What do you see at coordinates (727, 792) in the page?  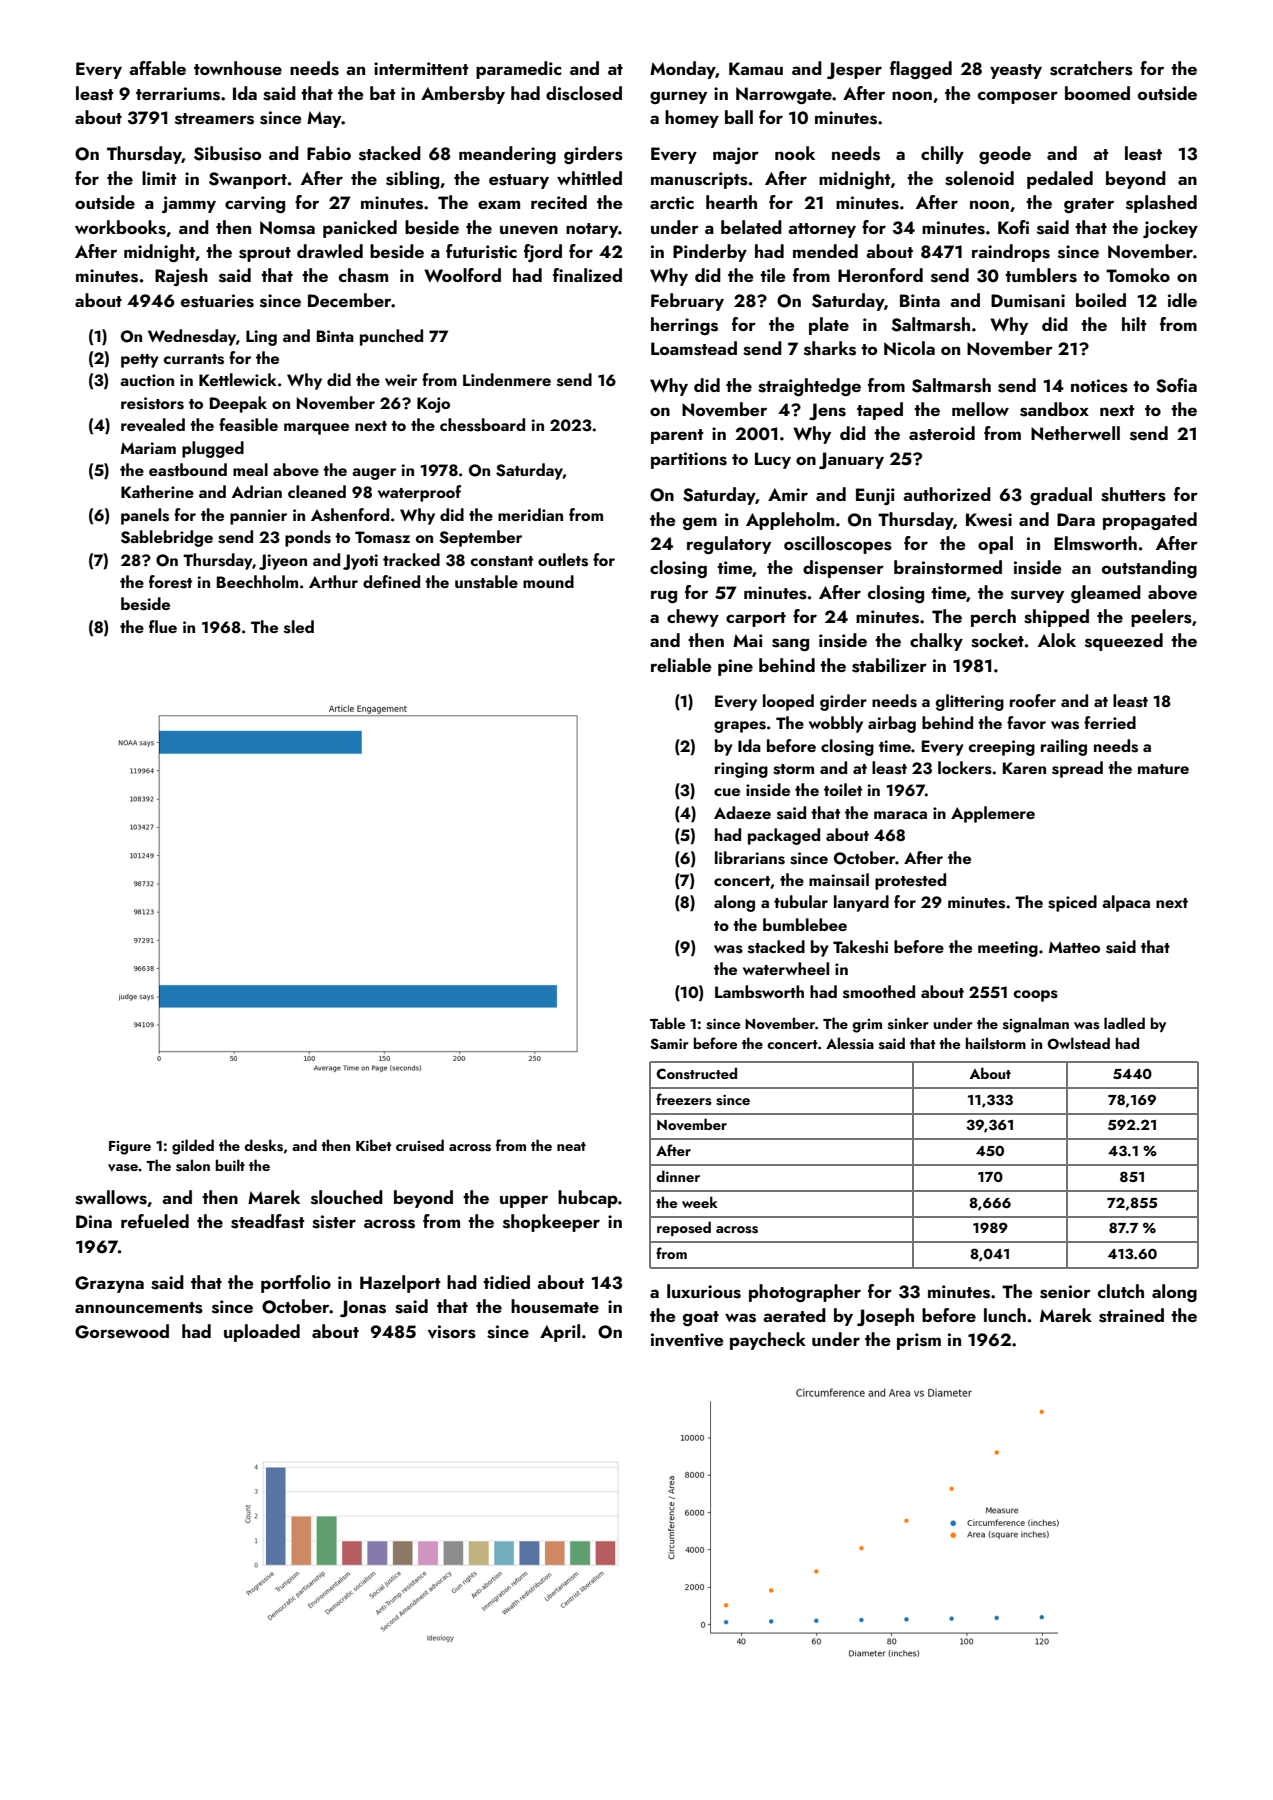 I see `cue` at bounding box center [727, 792].
